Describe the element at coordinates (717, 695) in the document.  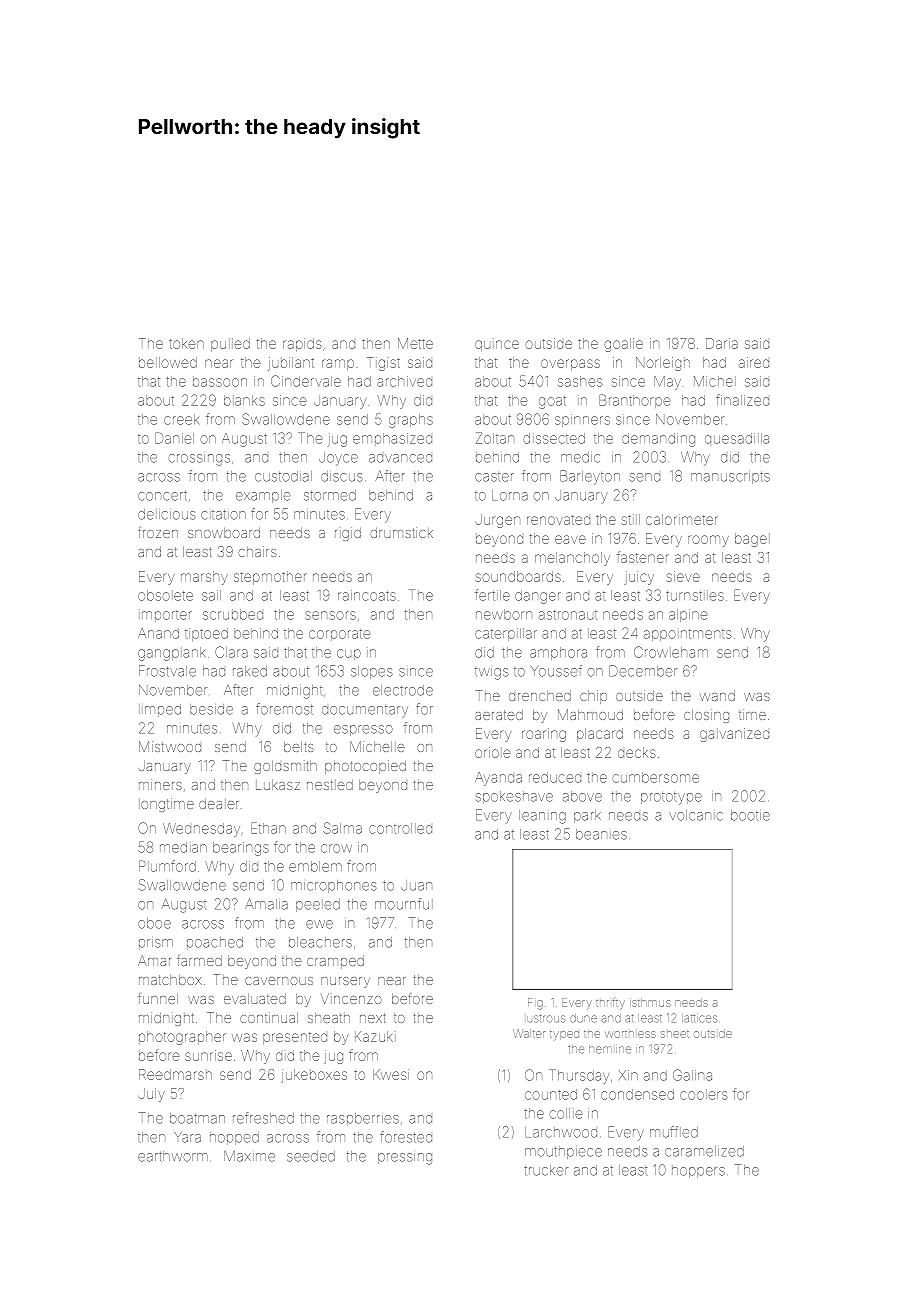
I see `wand` at that location.
